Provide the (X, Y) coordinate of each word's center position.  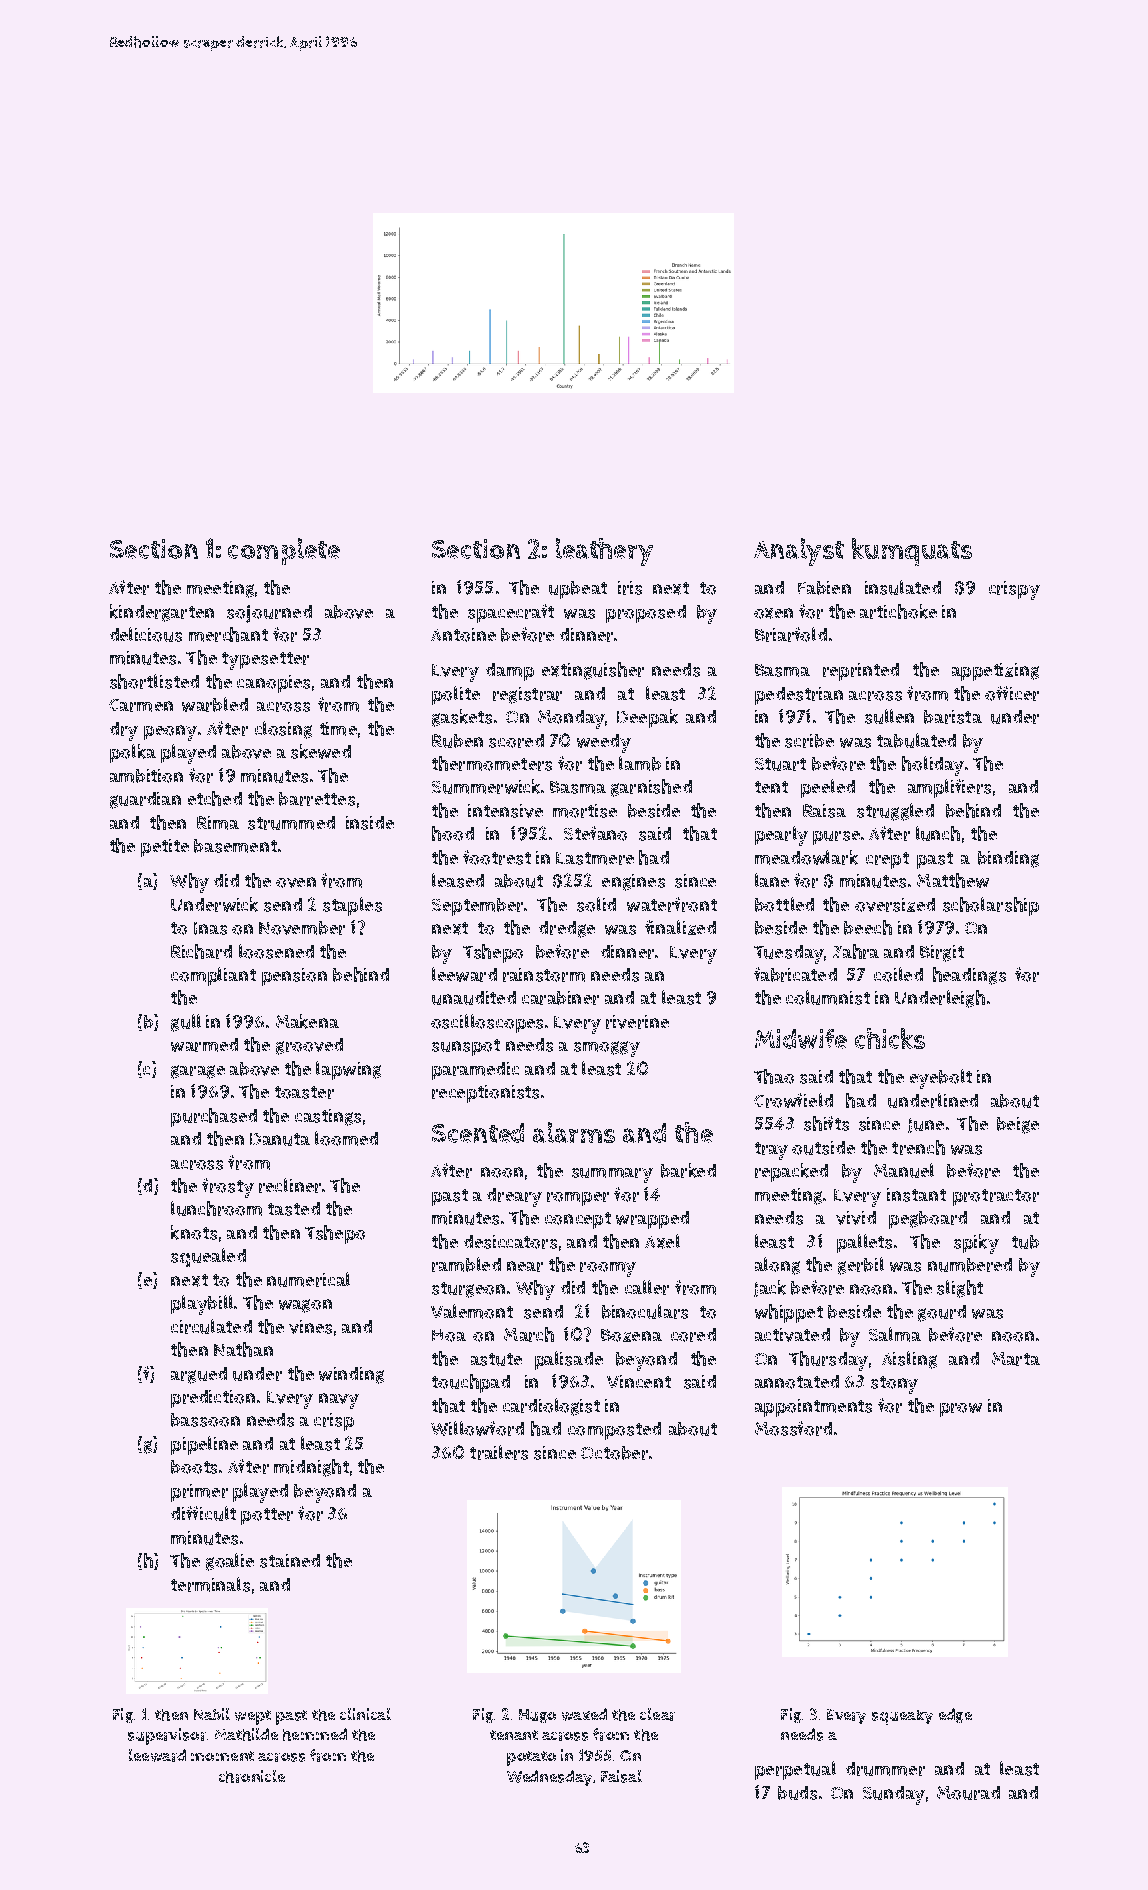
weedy (604, 743)
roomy (608, 1269)
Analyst (799, 552)
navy (339, 1401)
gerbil (861, 1266)
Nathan (243, 1349)
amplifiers (949, 788)
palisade (569, 1360)
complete (284, 551)
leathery (604, 552)
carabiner (560, 998)
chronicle (252, 1776)
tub (1025, 1242)
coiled (898, 974)
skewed (321, 751)
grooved (309, 1046)
